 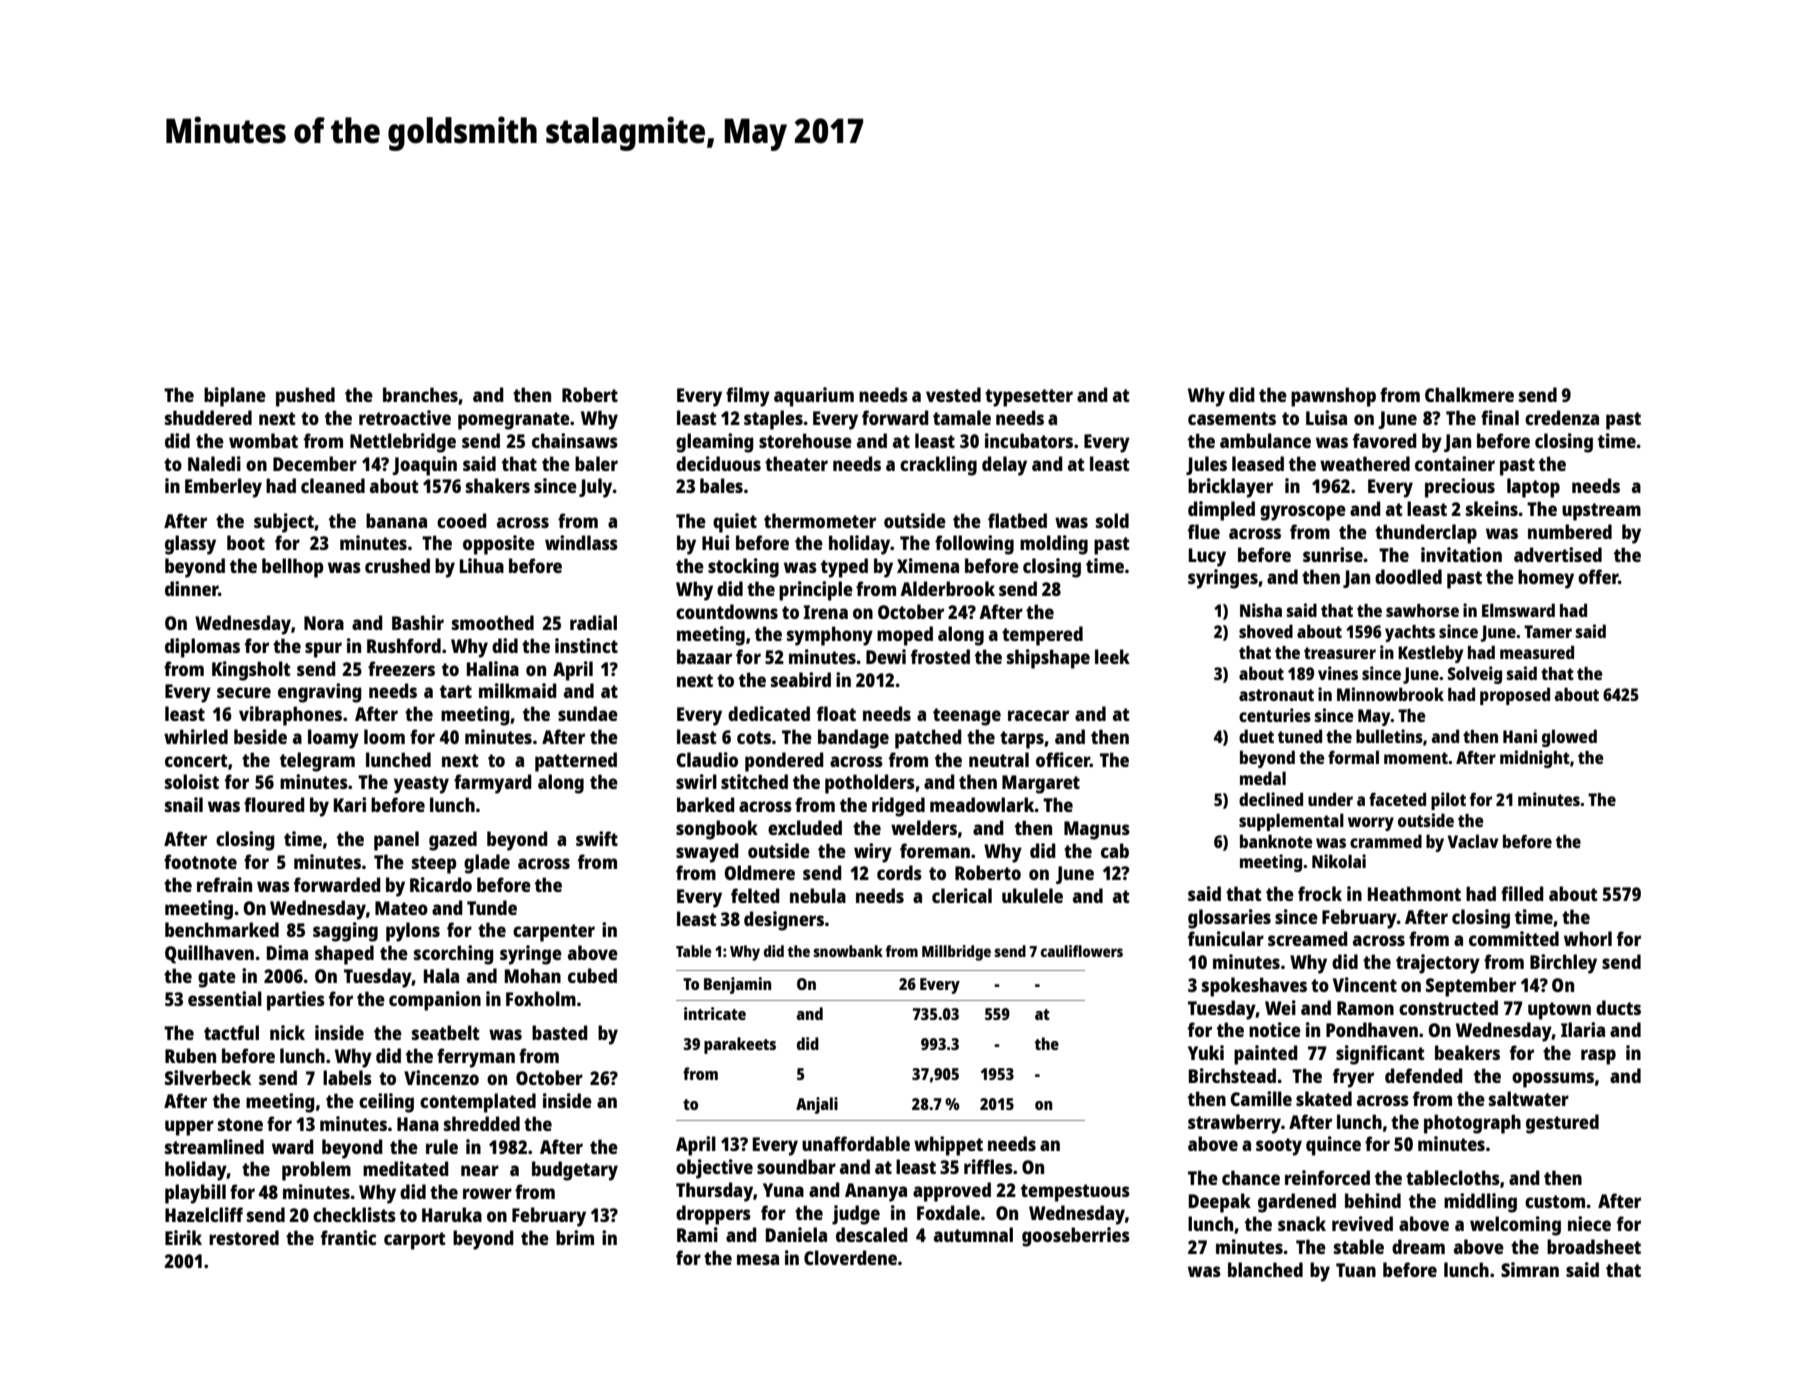 What do you see at coordinates (454, 955) in the document?
I see `scorching` at bounding box center [454, 955].
